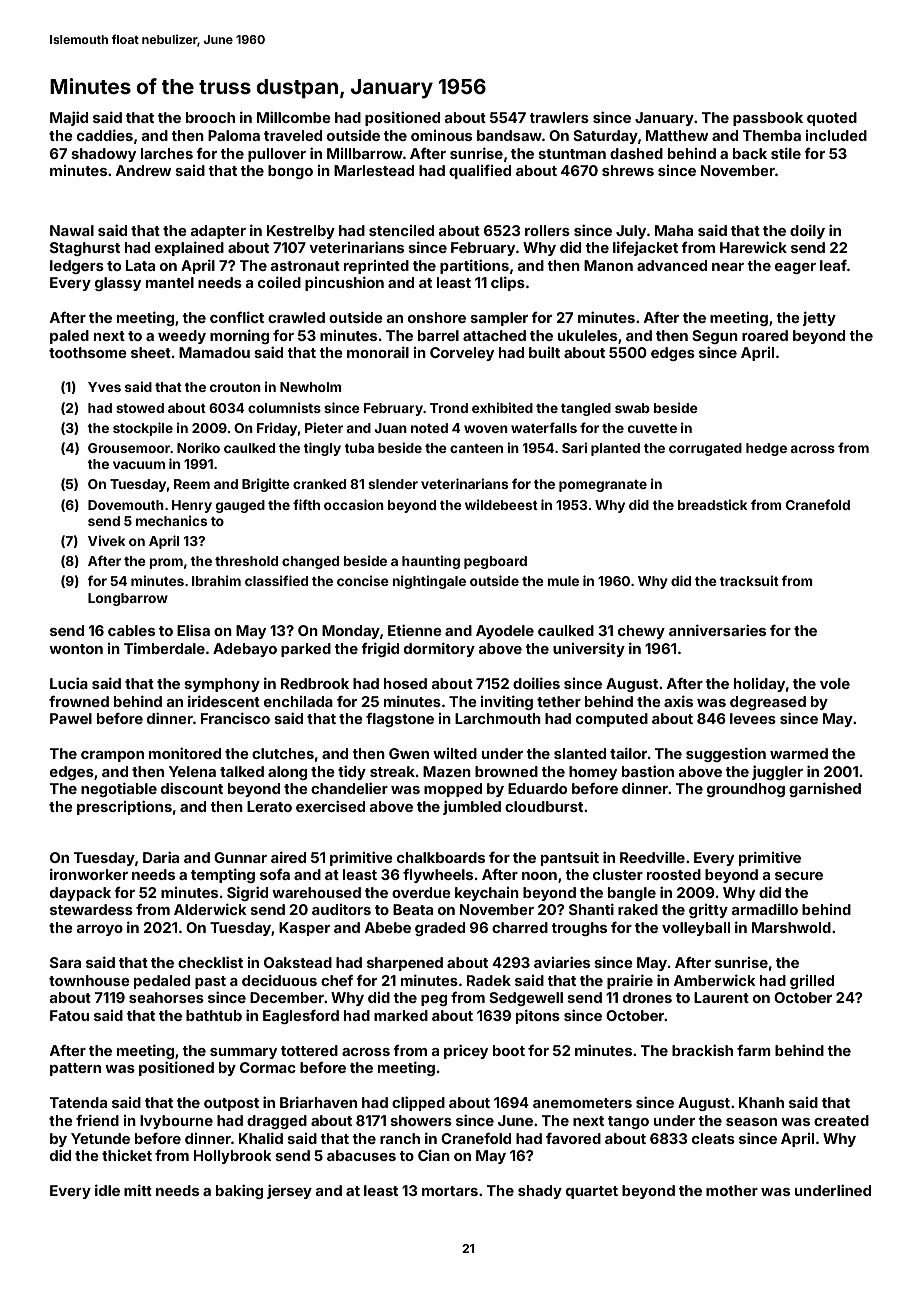  Describe the element at coordinates (835, 683) in the image. I see `vole` at that location.
